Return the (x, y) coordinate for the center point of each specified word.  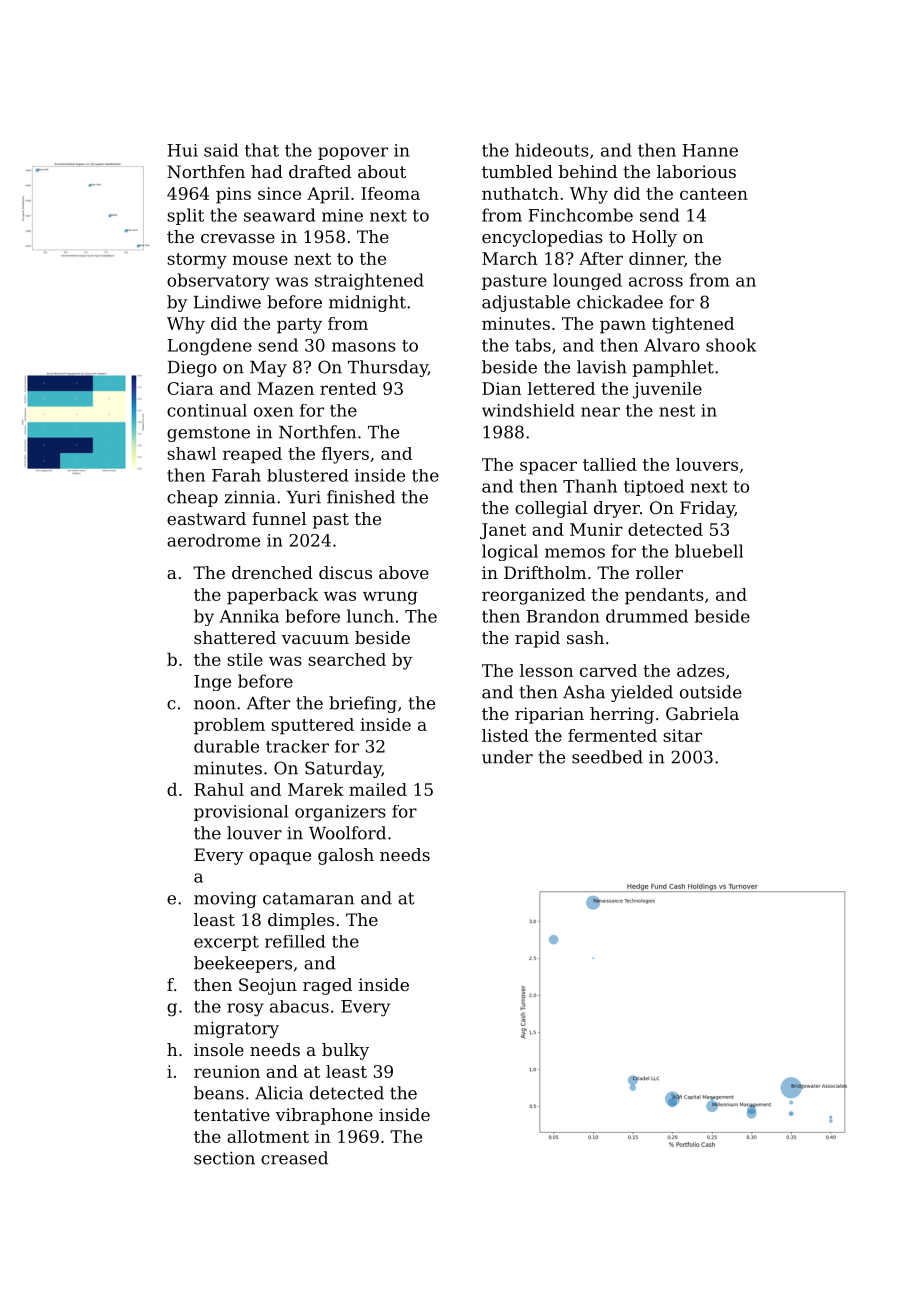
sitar (682, 735)
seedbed (607, 757)
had (267, 171)
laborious (696, 171)
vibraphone (324, 1116)
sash (585, 637)
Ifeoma (390, 193)
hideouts (552, 150)
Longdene (209, 347)
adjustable (526, 303)
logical (510, 552)
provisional (241, 813)
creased (294, 1158)
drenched (272, 572)
